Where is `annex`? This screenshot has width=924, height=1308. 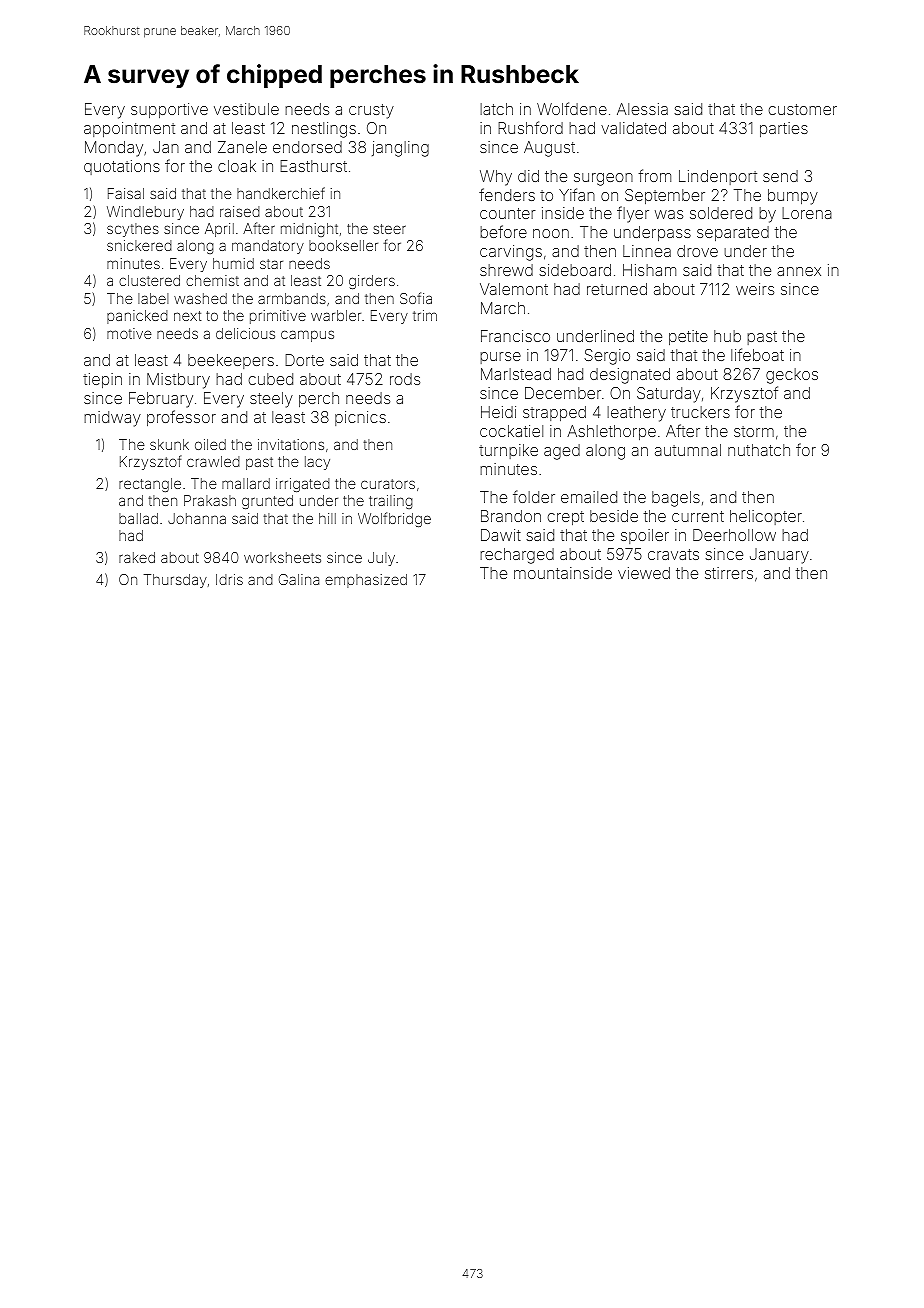
annex is located at coordinates (799, 271).
